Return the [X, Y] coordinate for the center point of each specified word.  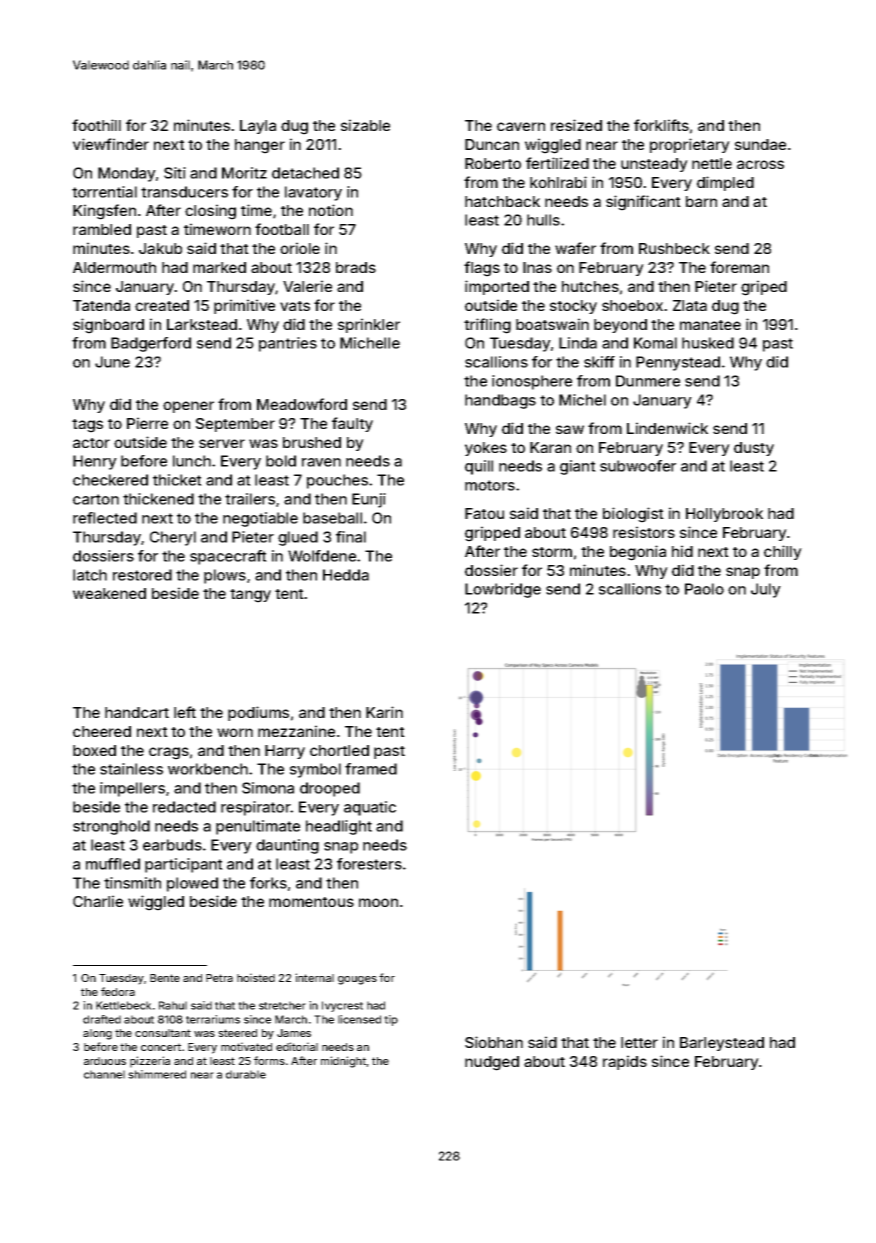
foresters [369, 864]
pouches [337, 481]
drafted [102, 1019]
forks [268, 883]
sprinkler [369, 325]
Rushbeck [674, 248]
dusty [754, 449]
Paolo [704, 589]
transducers [184, 192]
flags [482, 269]
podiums [258, 713]
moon [378, 902]
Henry [95, 462]
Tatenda [101, 305]
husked [708, 343]
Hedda [346, 575]
